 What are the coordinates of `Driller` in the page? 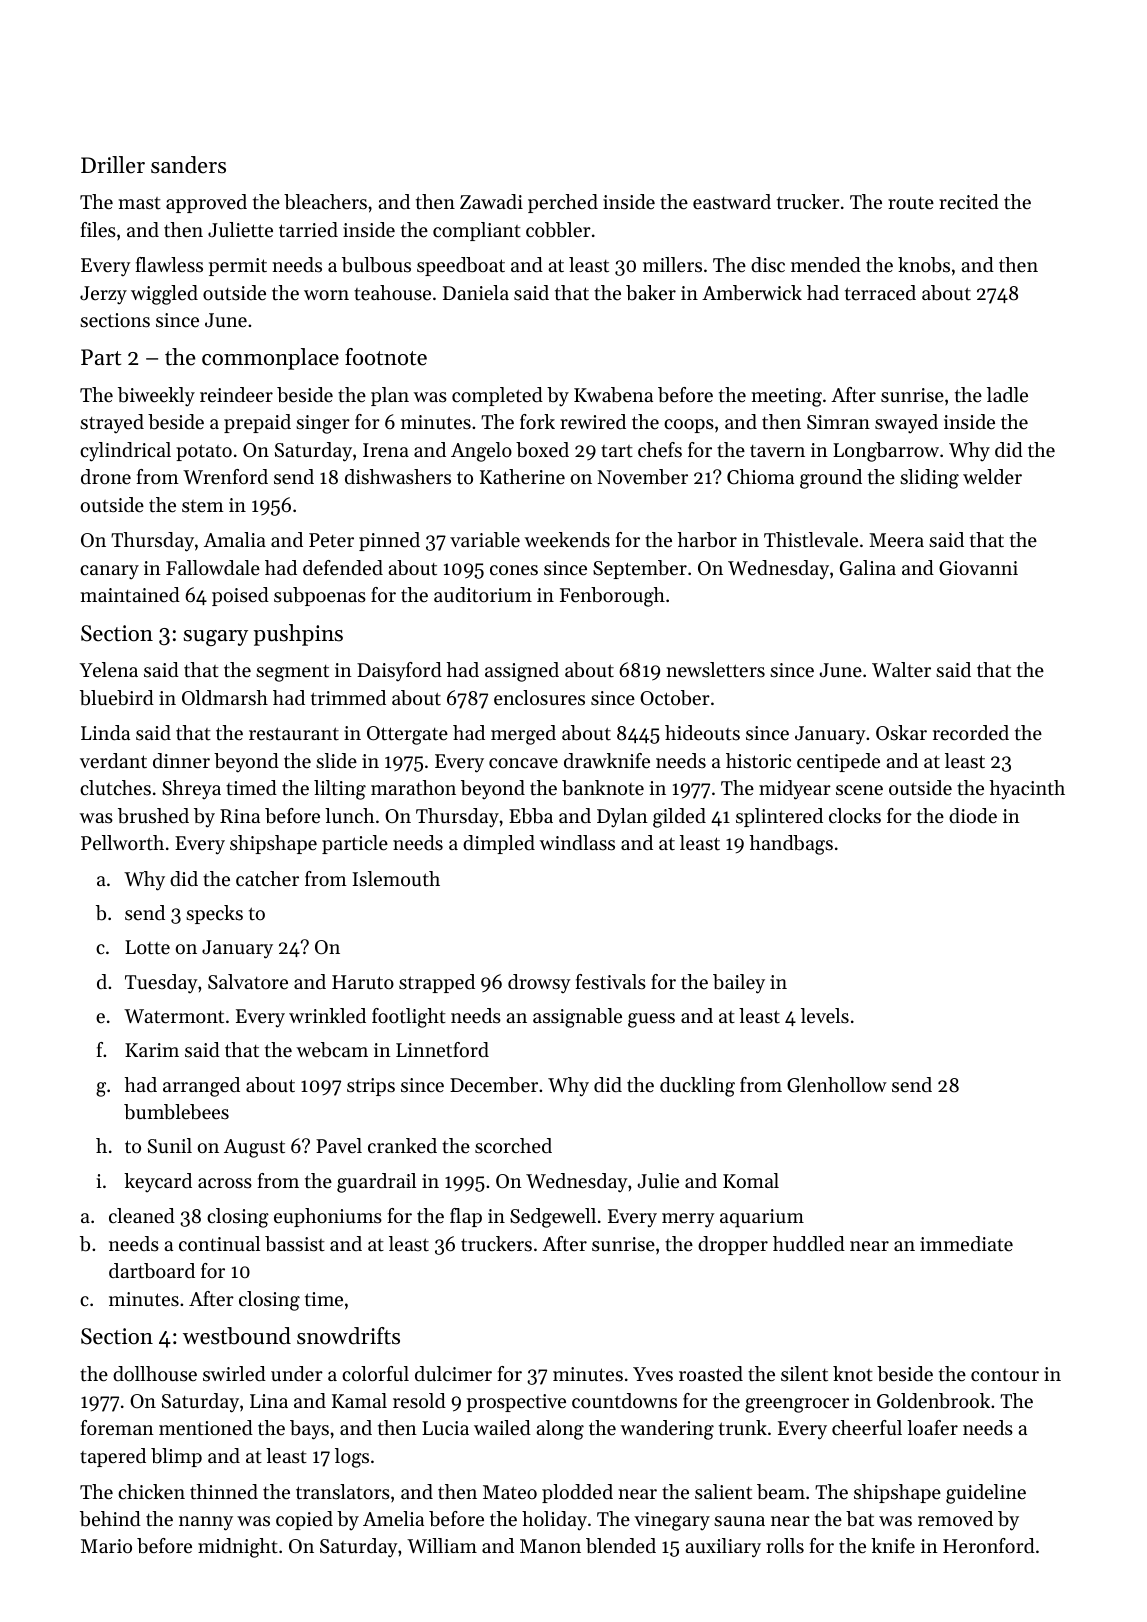 It's located at (113, 165).
